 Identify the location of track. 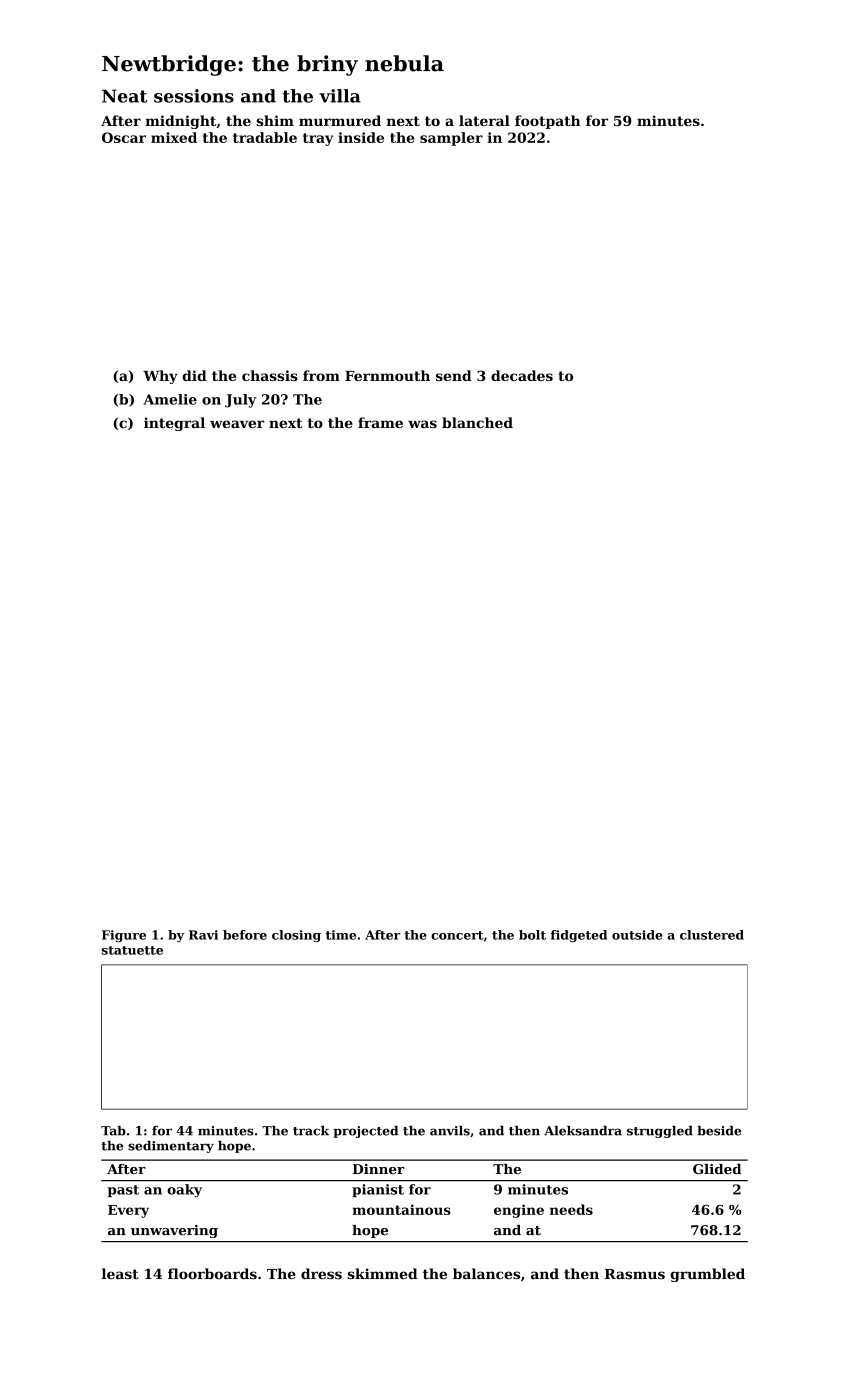
(311, 1131).
